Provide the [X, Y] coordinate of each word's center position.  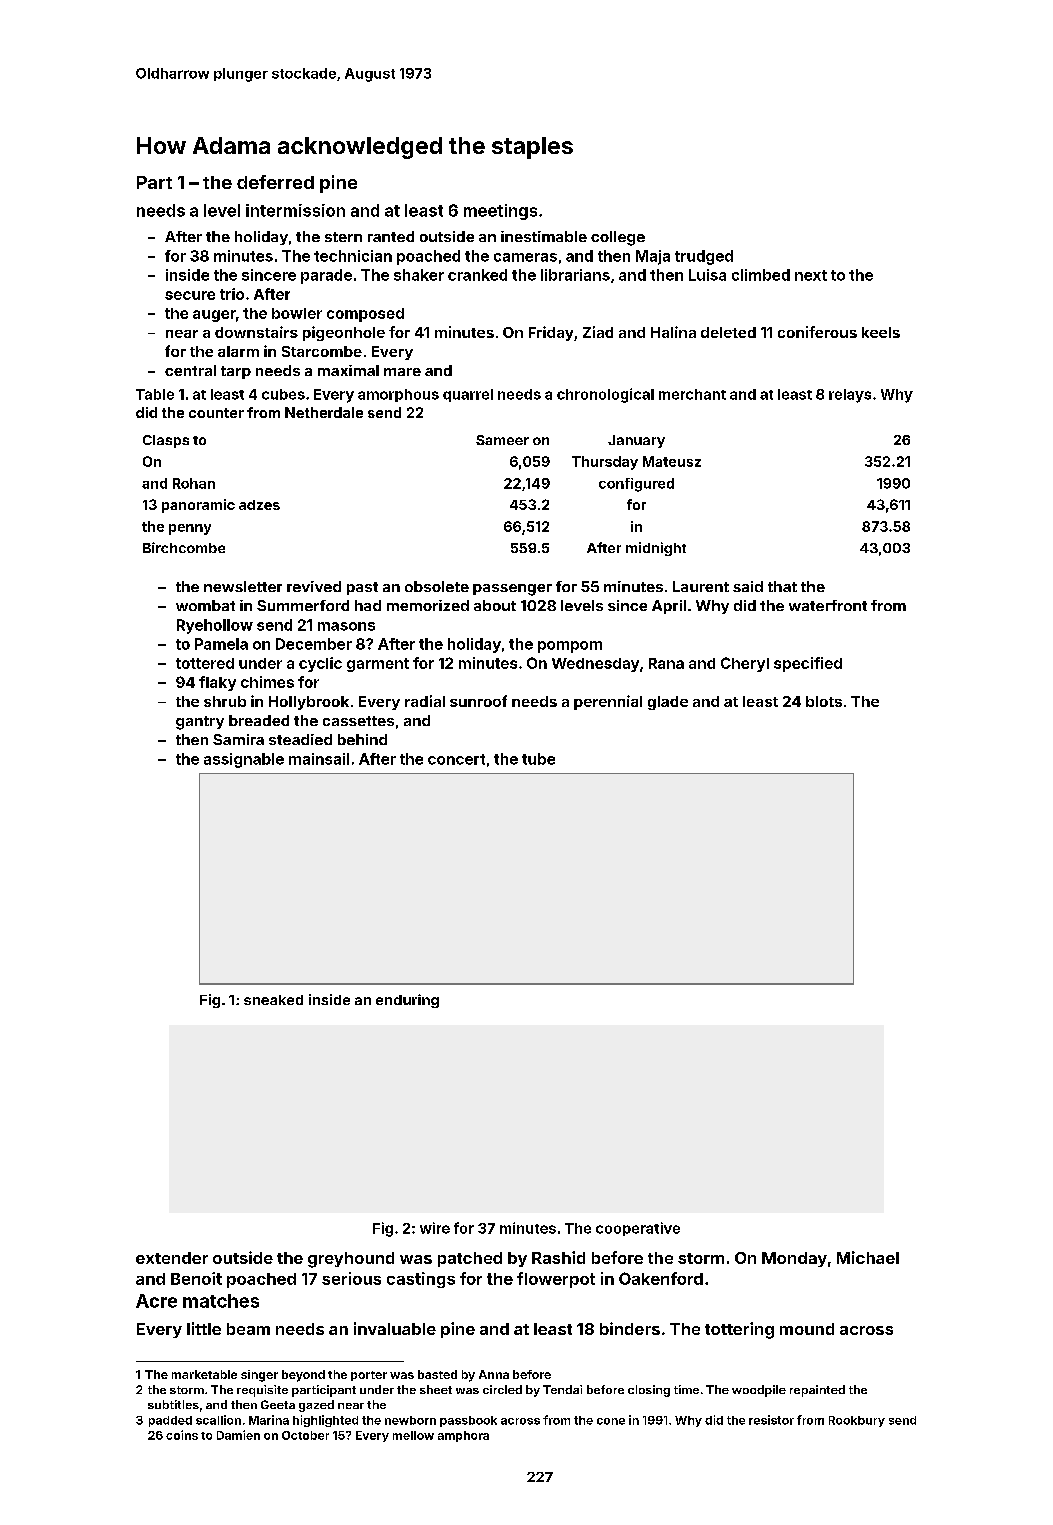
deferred [275, 182]
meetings [500, 212]
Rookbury [857, 1421]
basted [437, 1374]
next [811, 275]
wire [435, 1228]
